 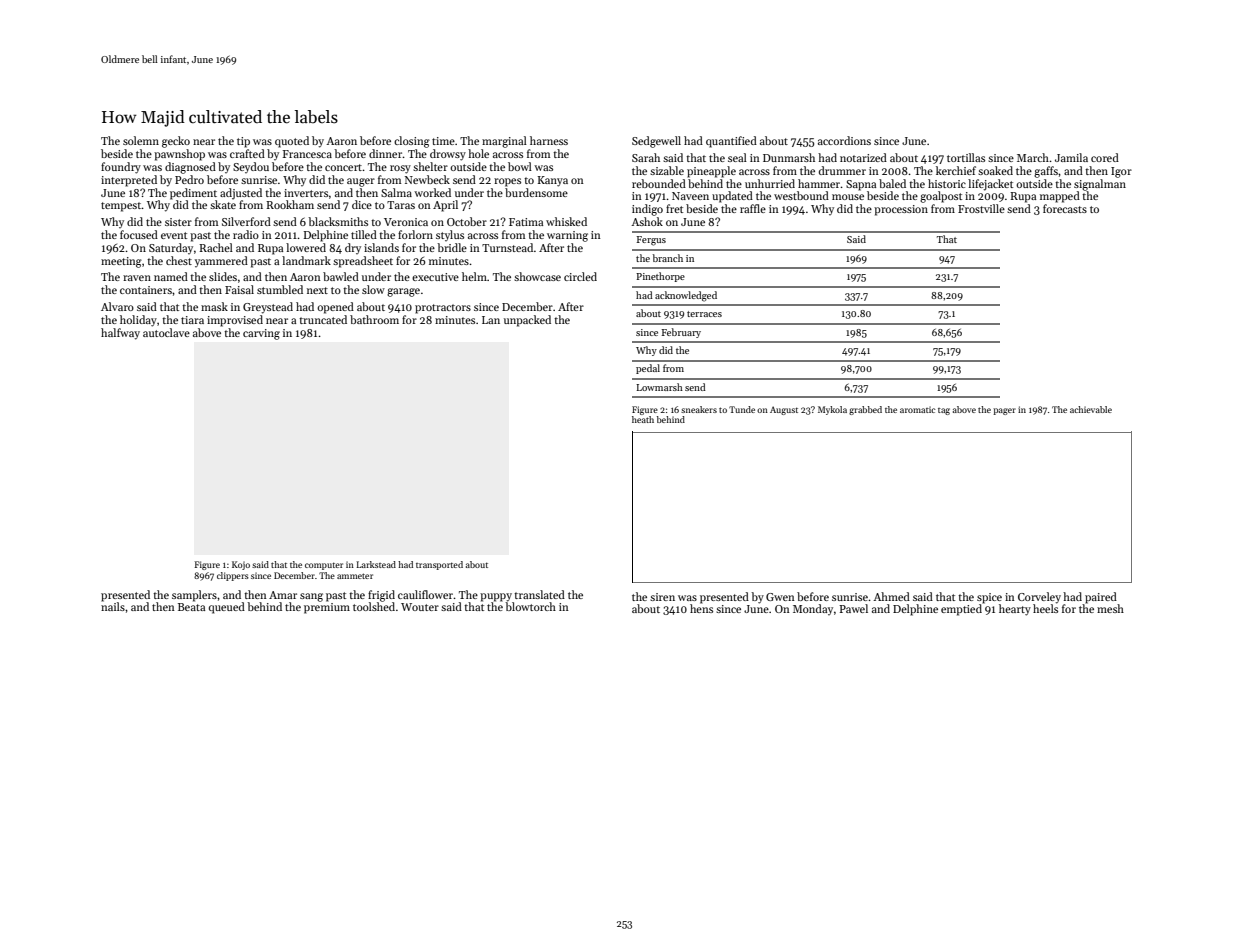 What do you see at coordinates (324, 566) in the screenshot?
I see `computer` at bounding box center [324, 566].
